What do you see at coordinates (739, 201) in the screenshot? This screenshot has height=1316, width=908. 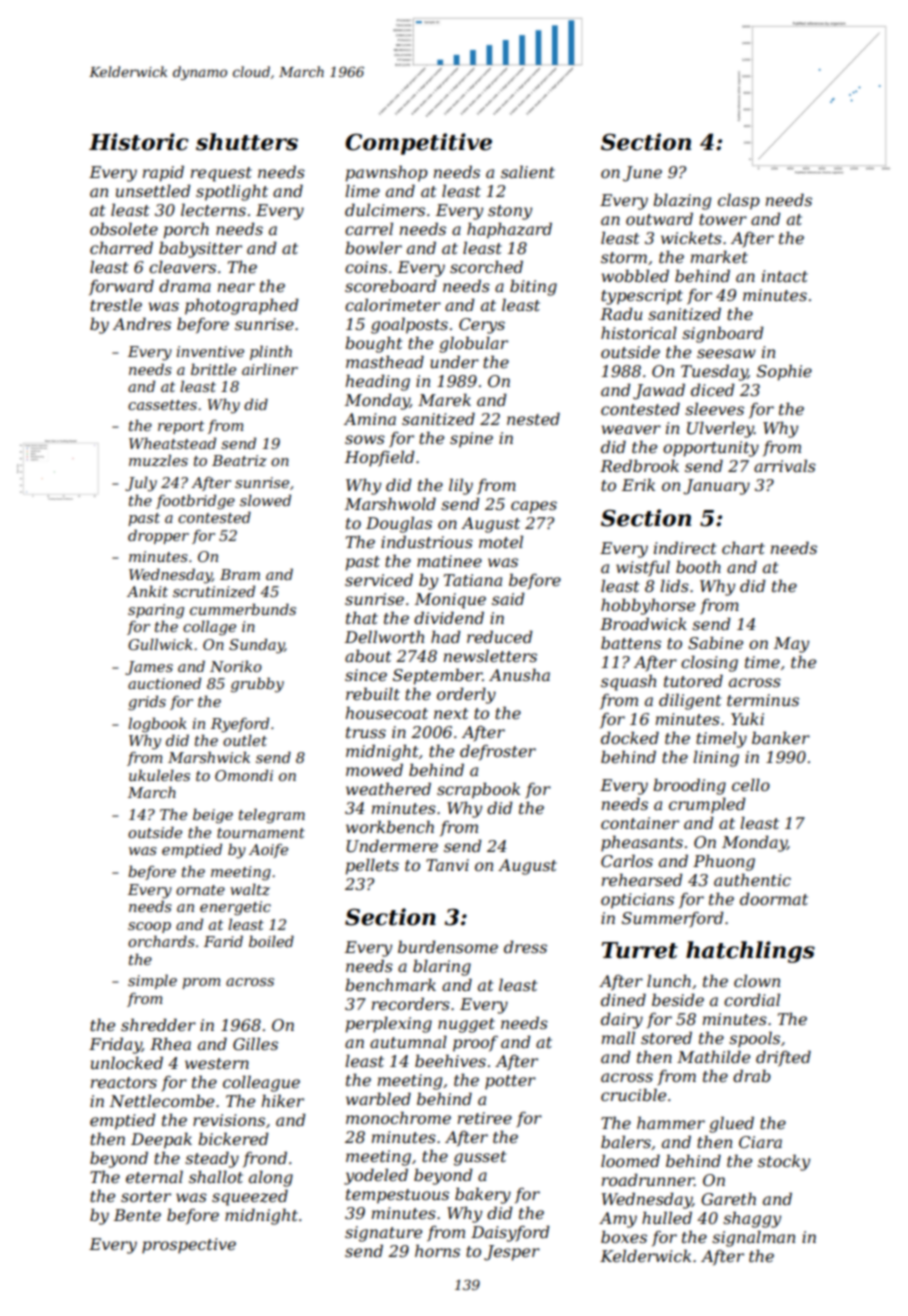 I see `clasp` at bounding box center [739, 201].
